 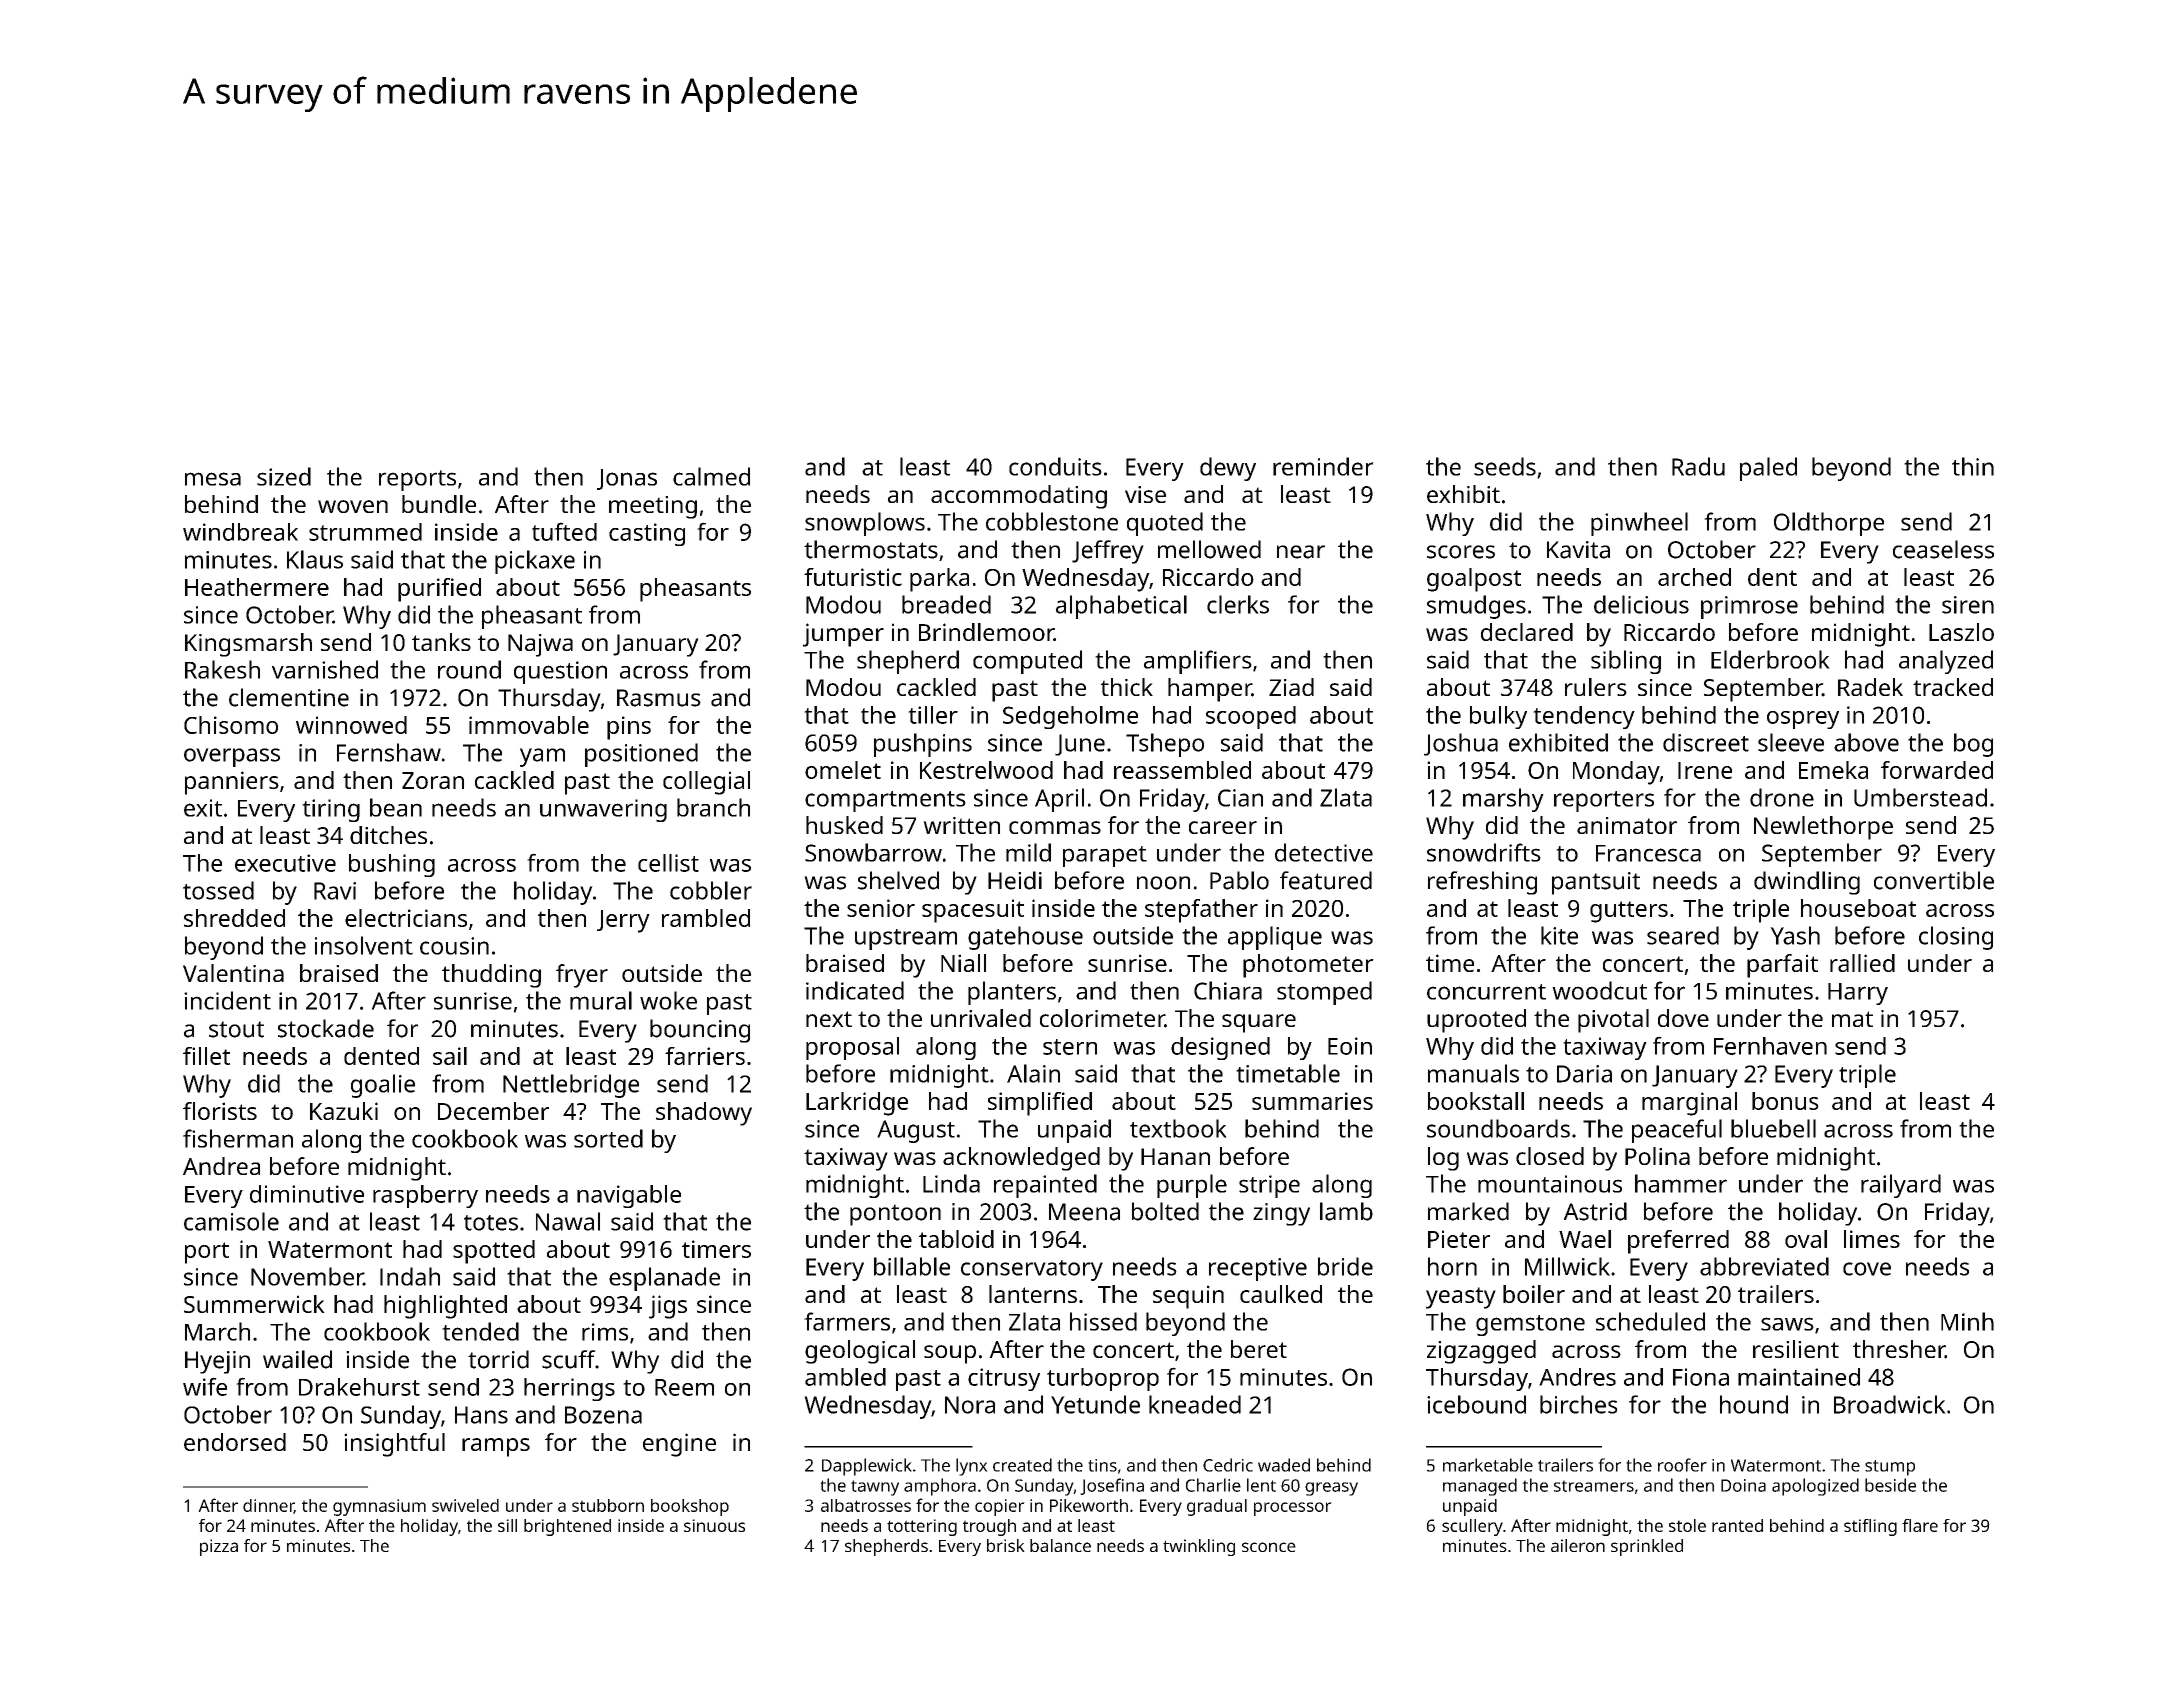 What do you see at coordinates (1238, 604) in the page?
I see `clerks` at bounding box center [1238, 604].
